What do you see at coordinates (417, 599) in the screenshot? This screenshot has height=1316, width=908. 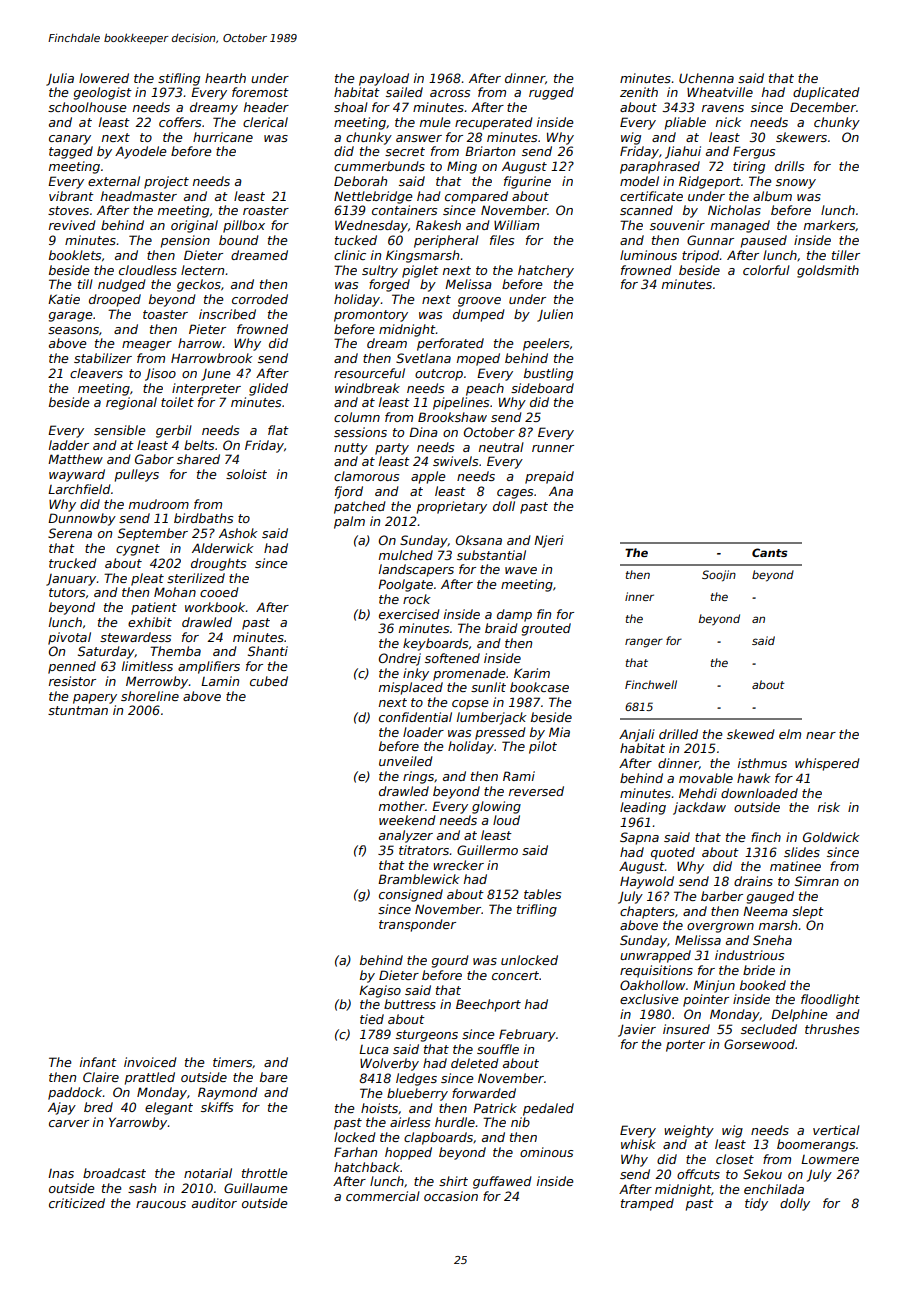 I see `rock` at bounding box center [417, 599].
